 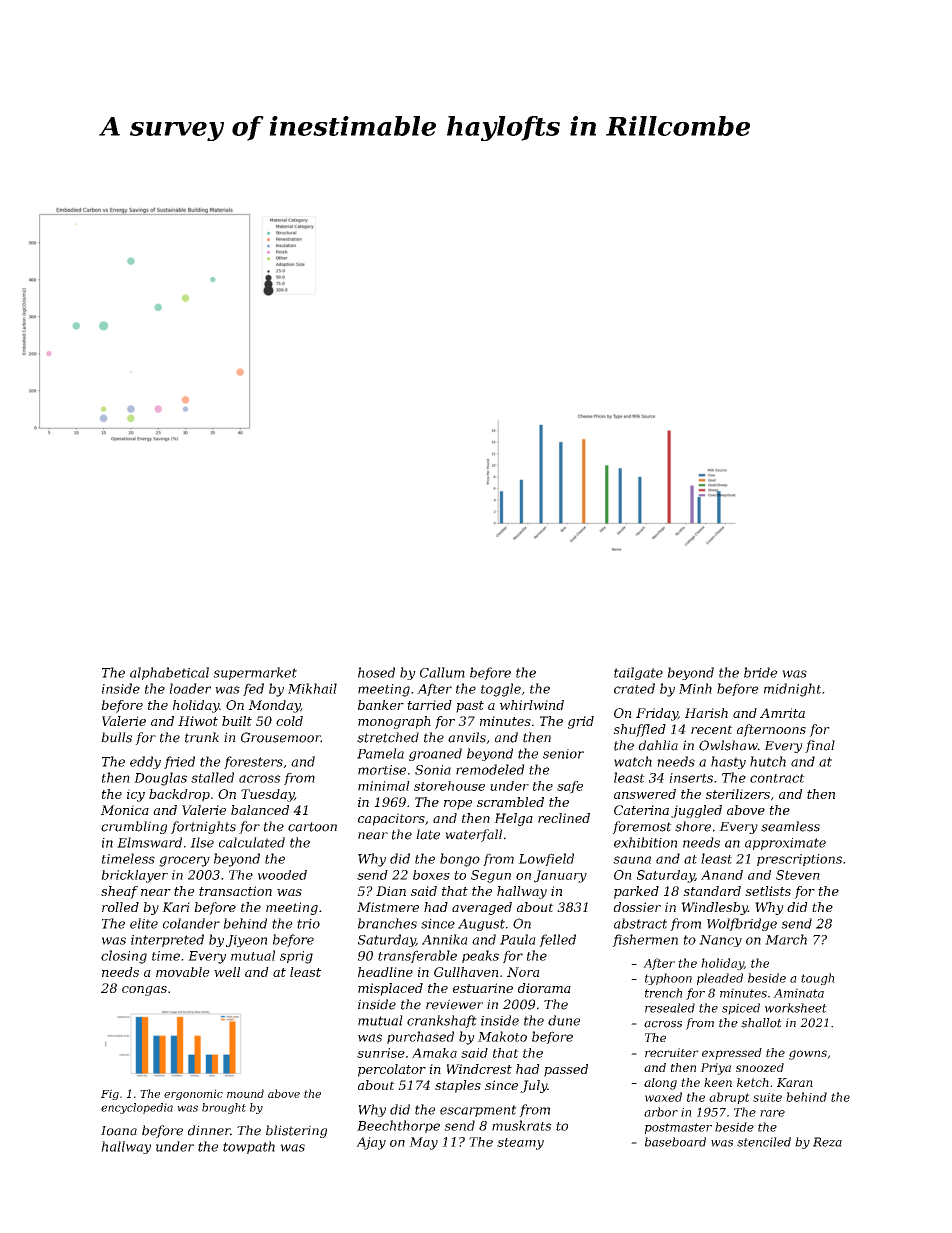 What do you see at coordinates (442, 672) in the document?
I see `Callum` at bounding box center [442, 672].
